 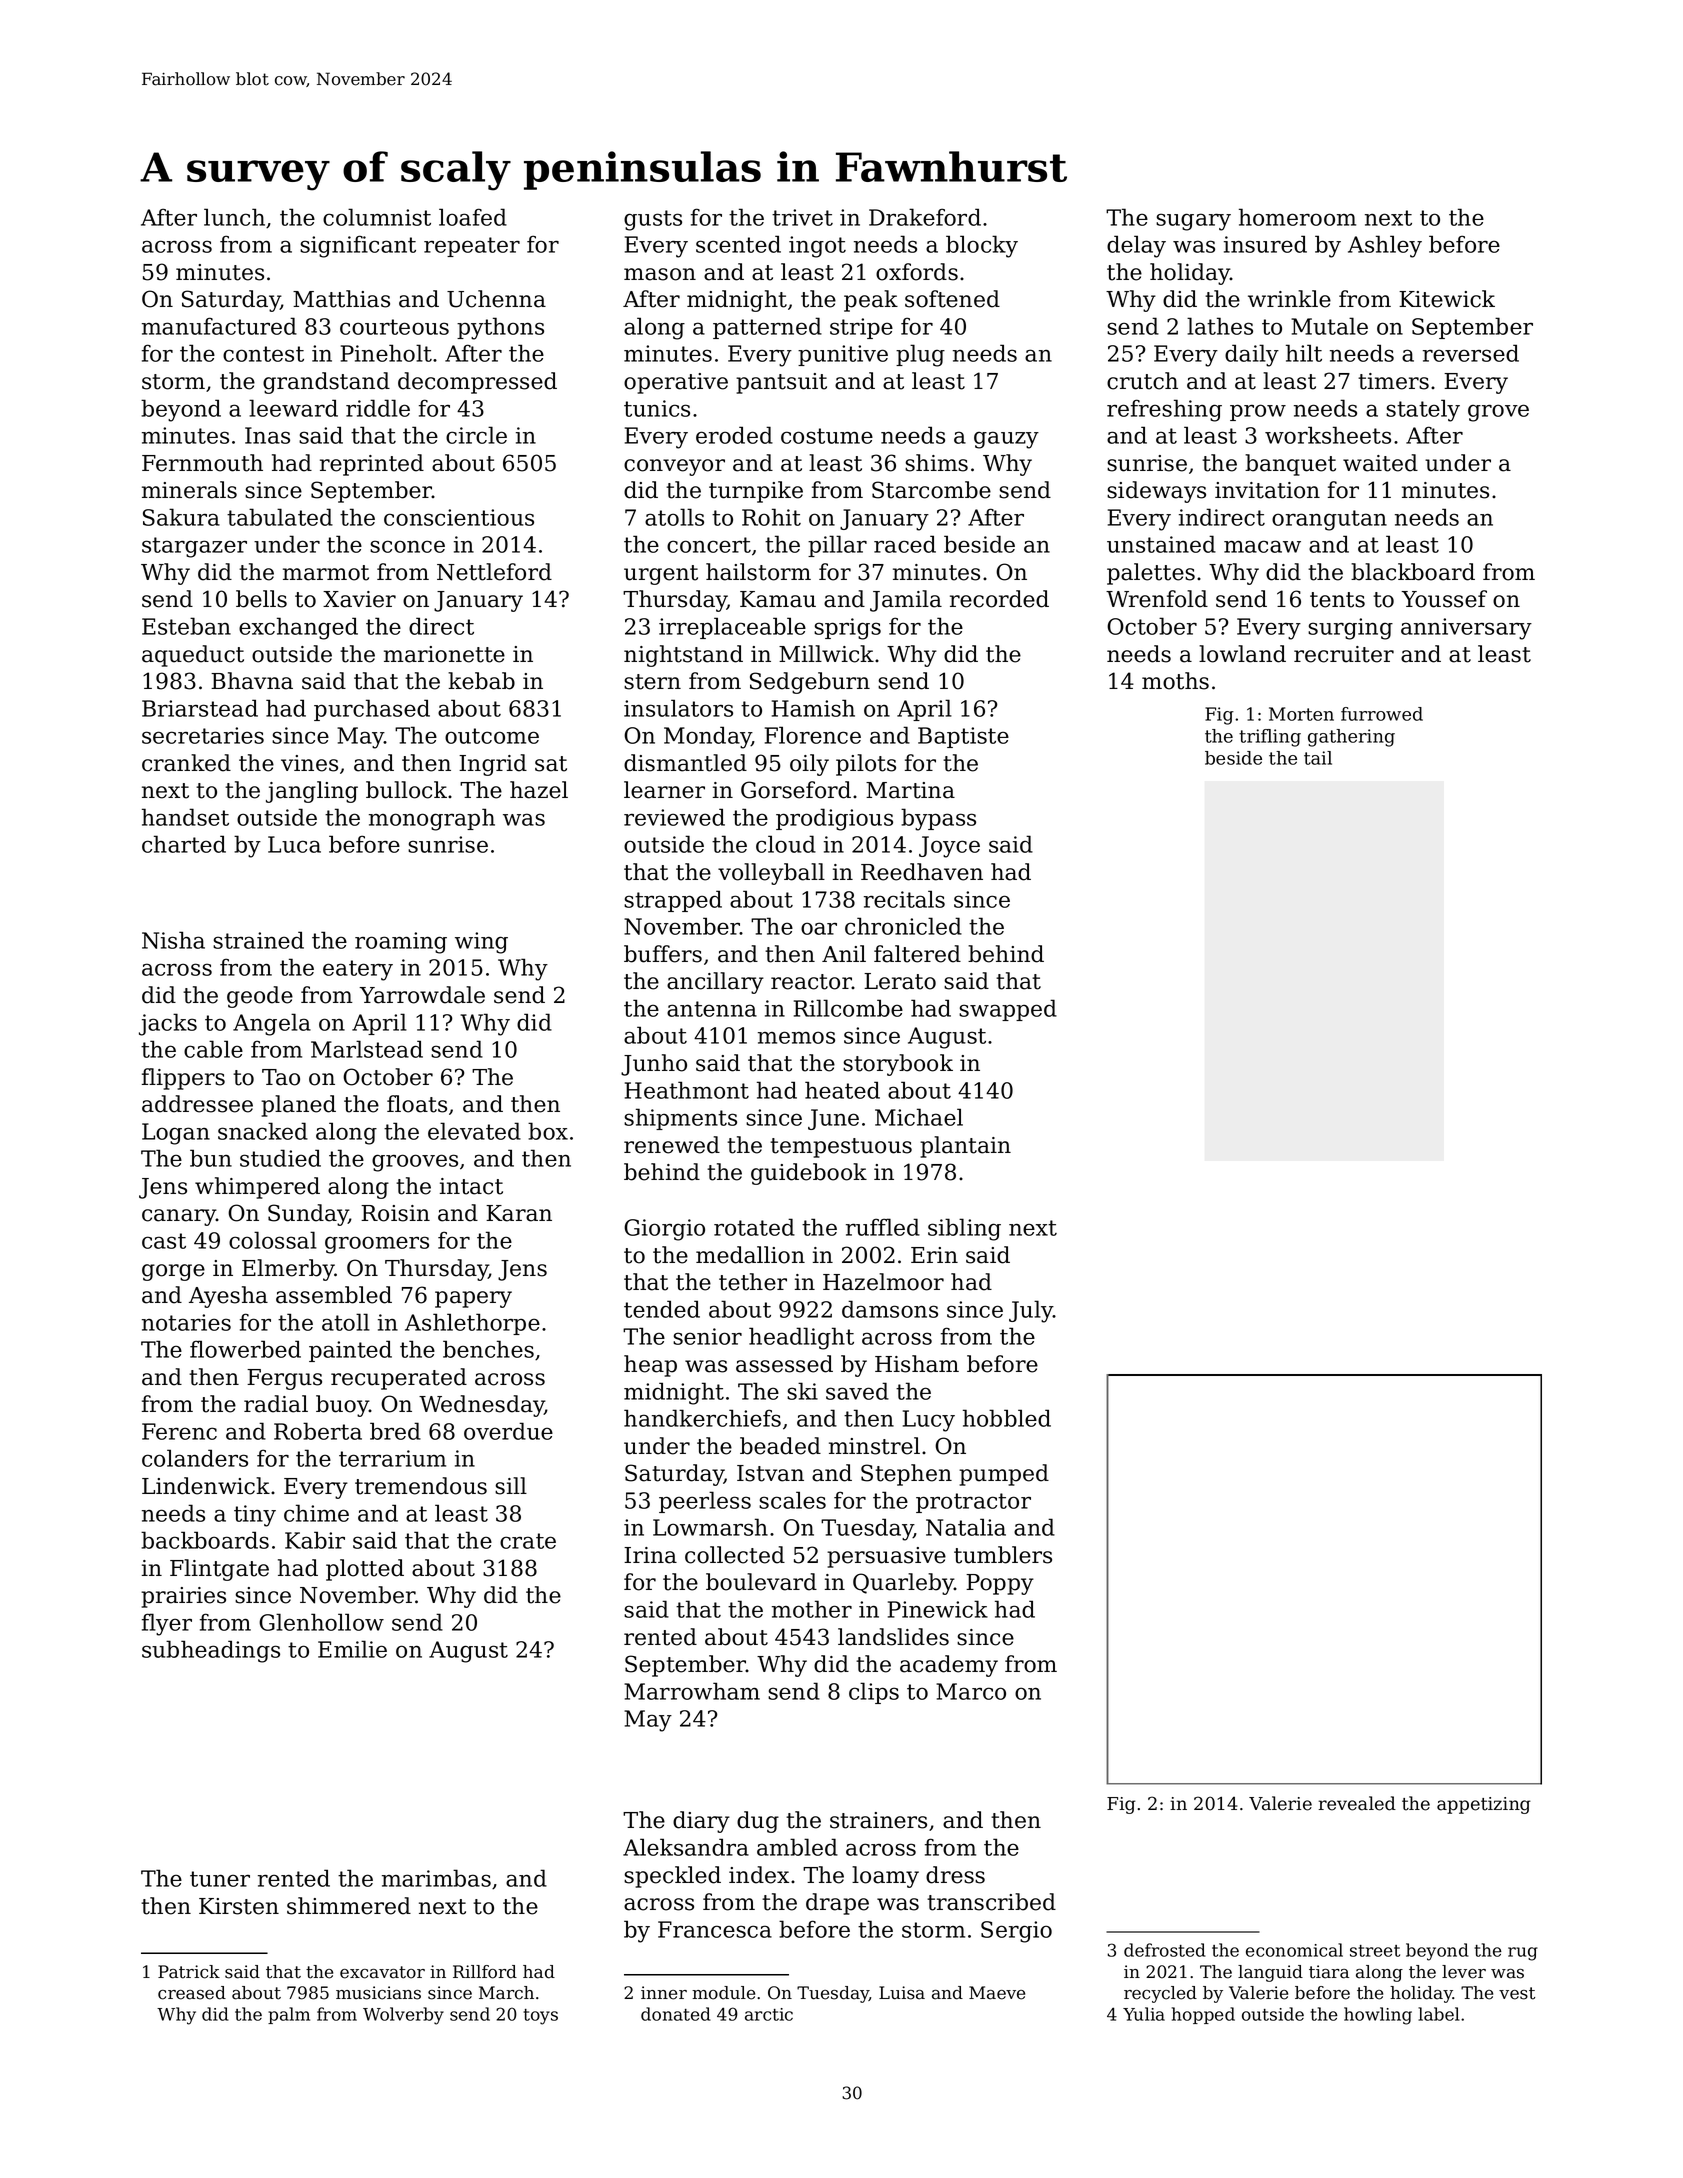 I want to click on handkerchiefs, so click(x=702, y=1418).
